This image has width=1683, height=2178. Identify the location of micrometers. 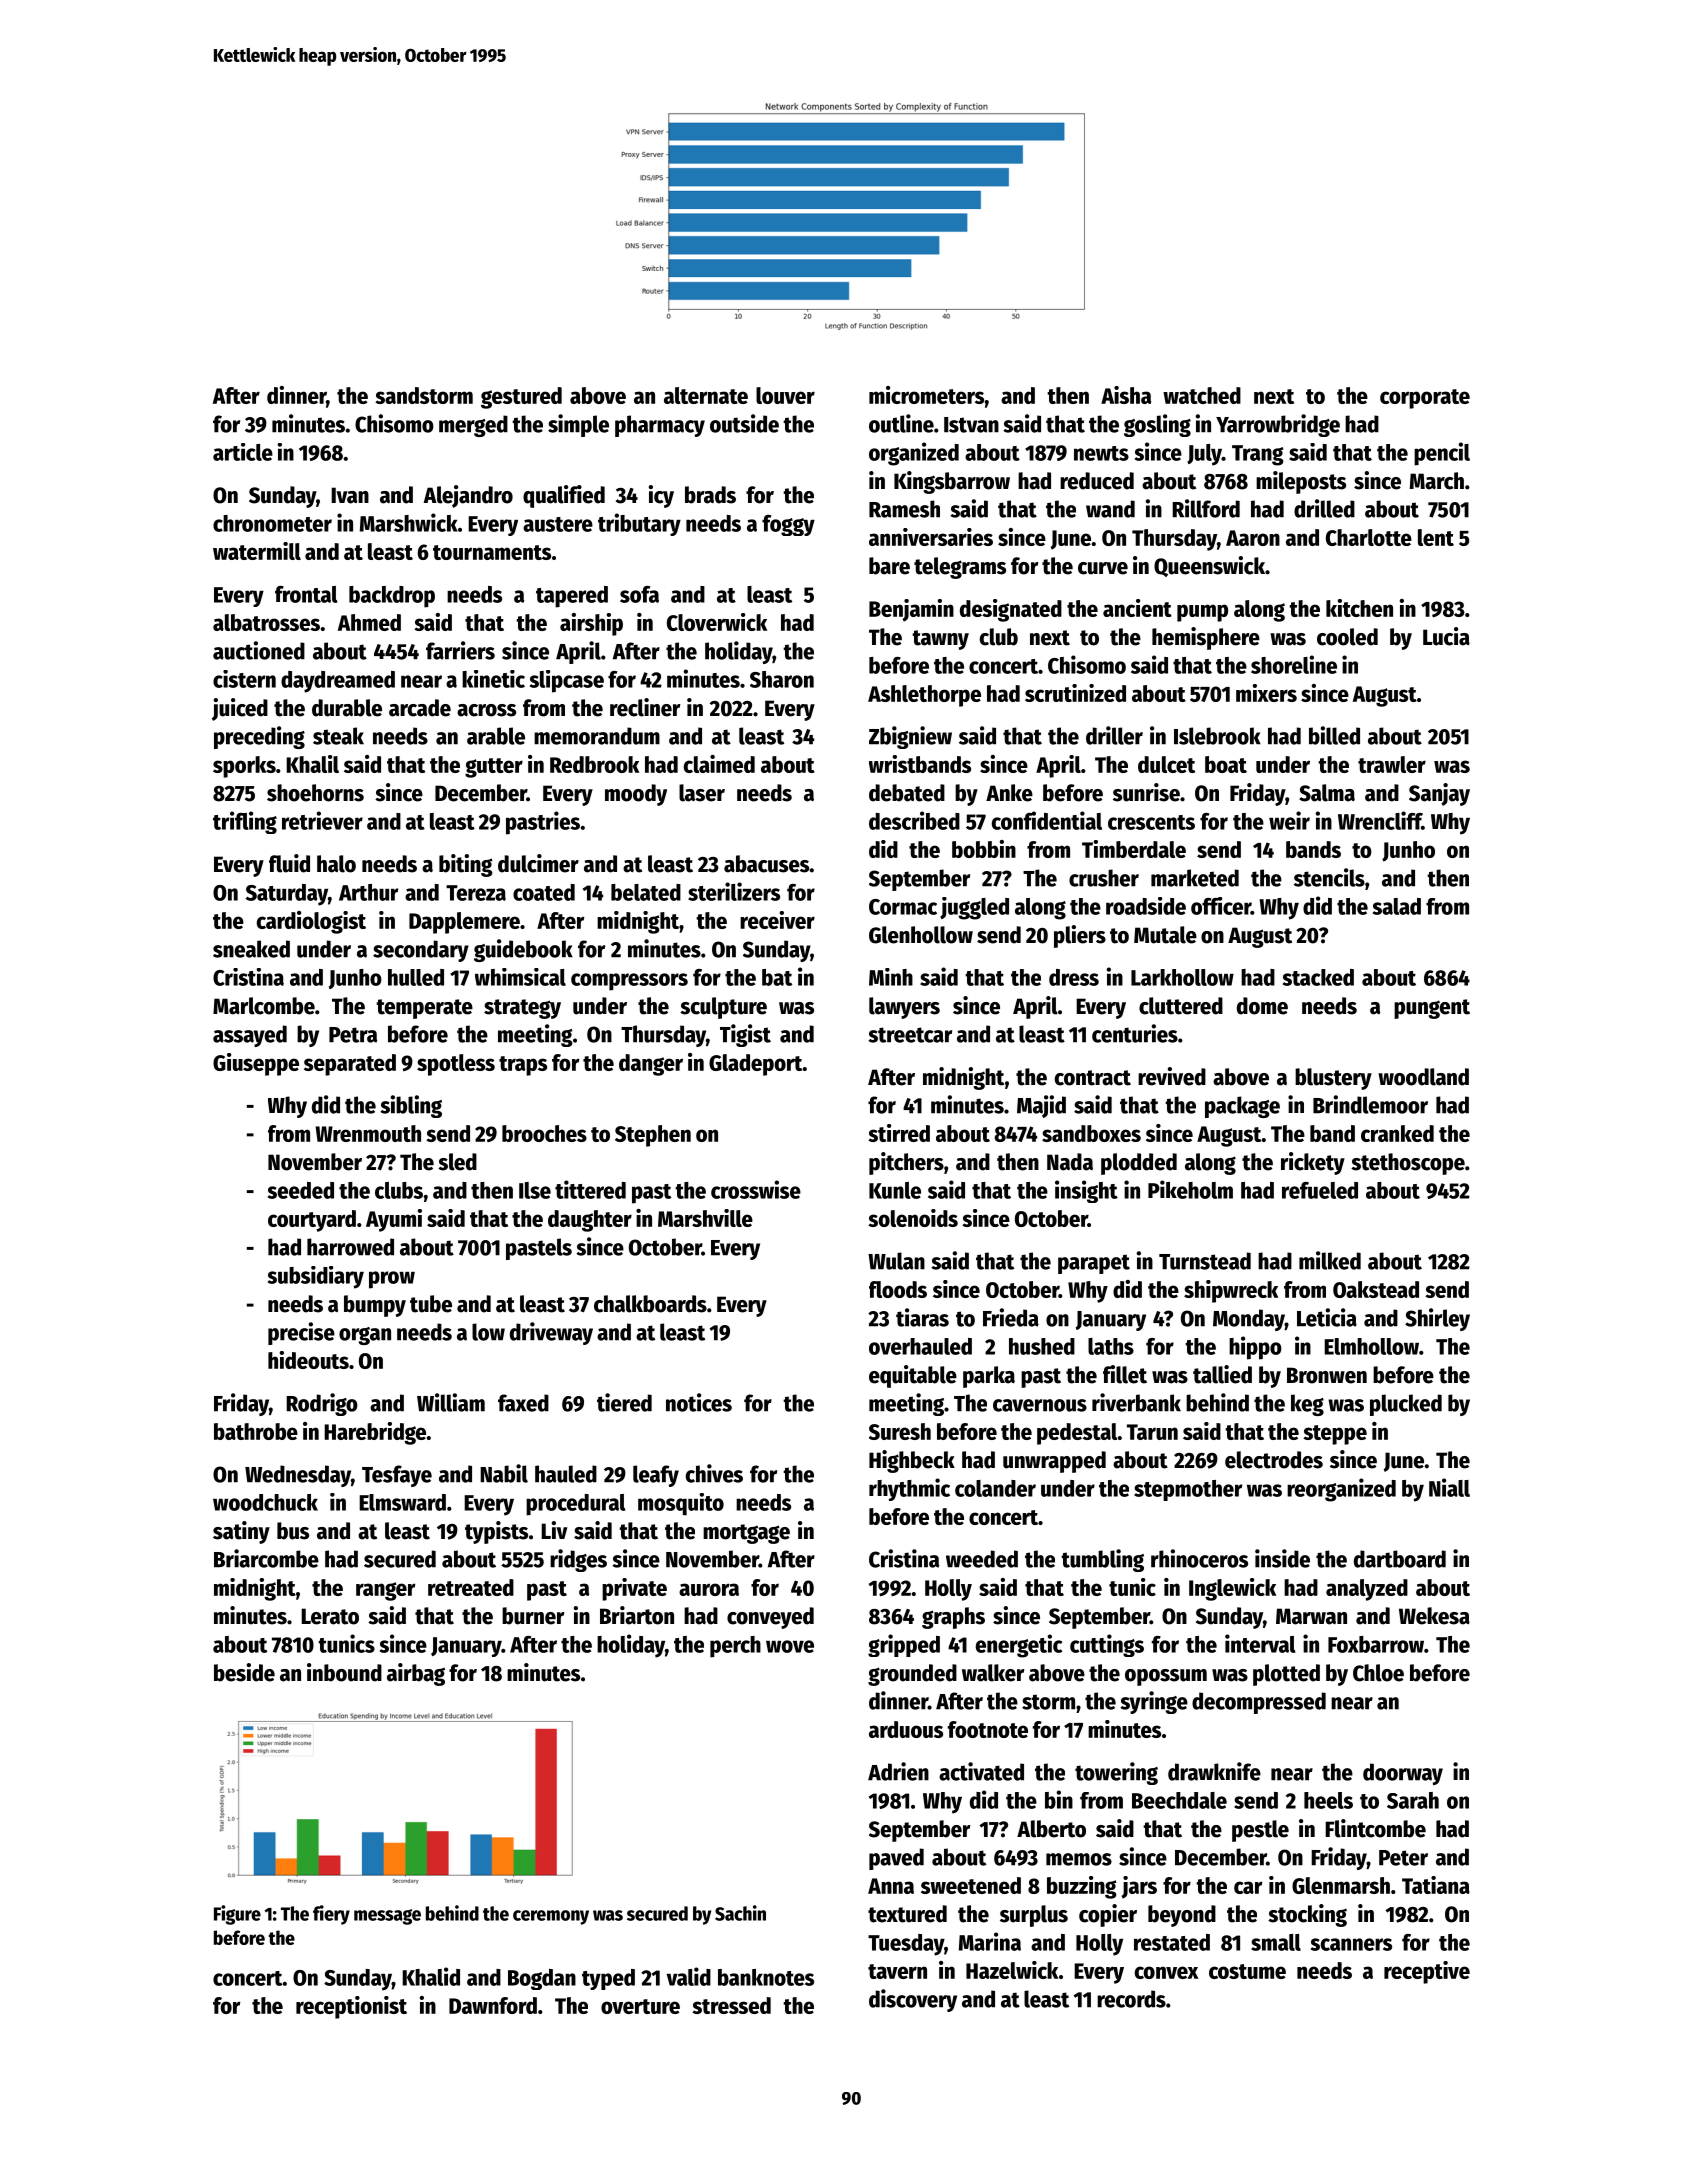
(926, 395).
